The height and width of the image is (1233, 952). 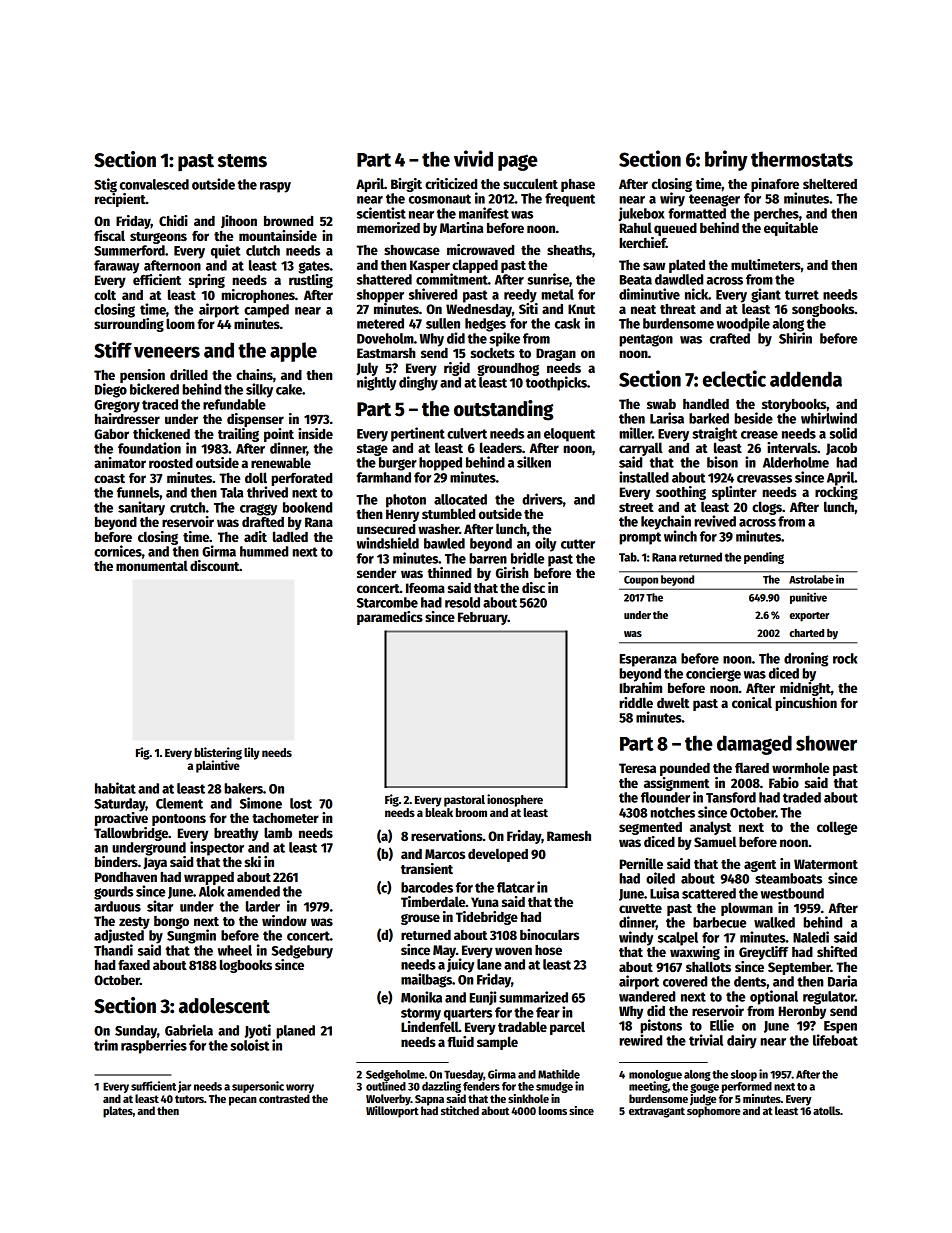 I want to click on tutors, so click(x=189, y=1099).
